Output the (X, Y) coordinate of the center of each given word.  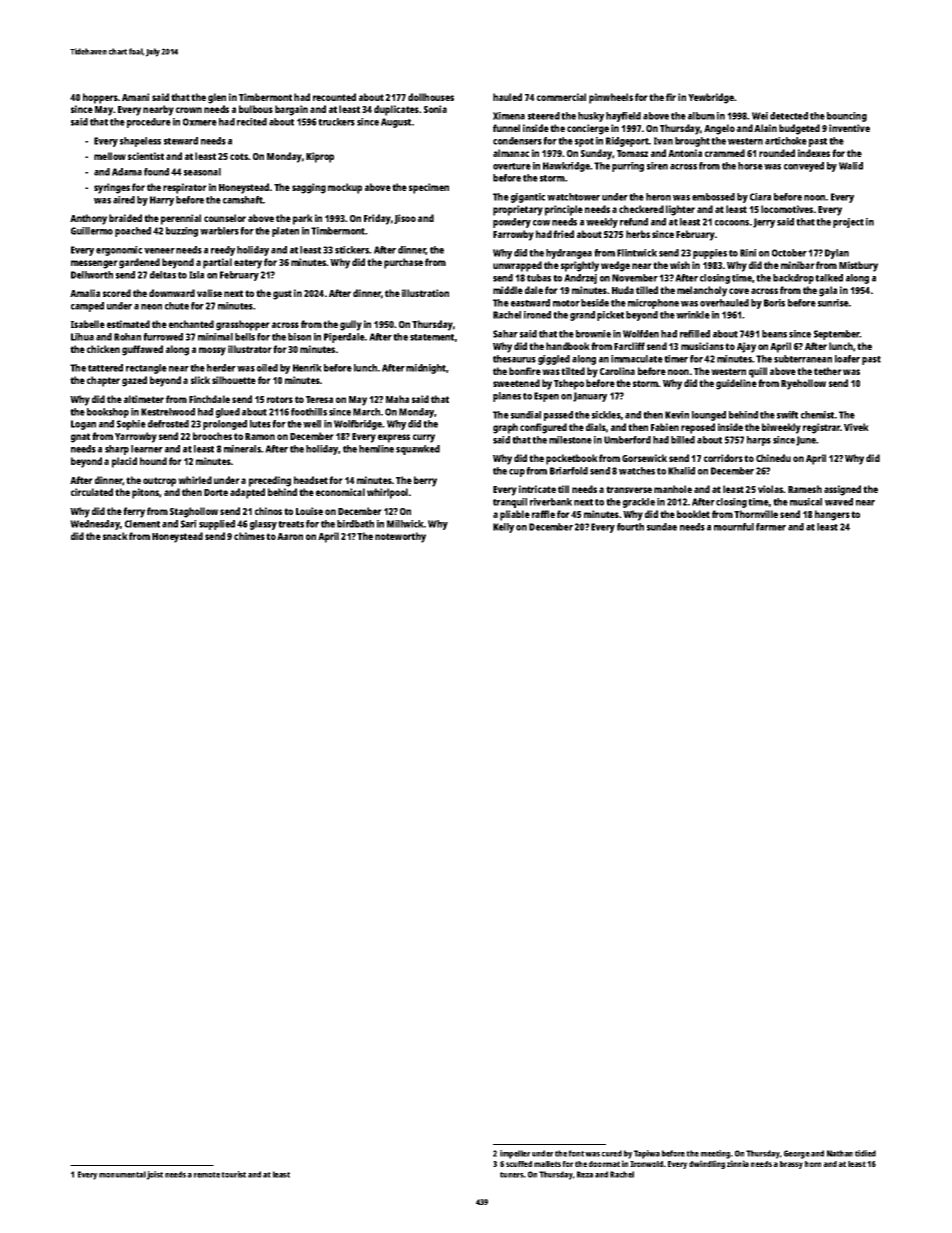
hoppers (100, 98)
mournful (734, 527)
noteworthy (400, 537)
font (576, 1153)
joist (155, 1175)
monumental (122, 1174)
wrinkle (693, 315)
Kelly (503, 528)
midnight (426, 369)
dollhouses (431, 97)
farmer (771, 527)
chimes (249, 536)
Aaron (290, 536)
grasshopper (243, 325)
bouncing (847, 117)
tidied (865, 1153)
